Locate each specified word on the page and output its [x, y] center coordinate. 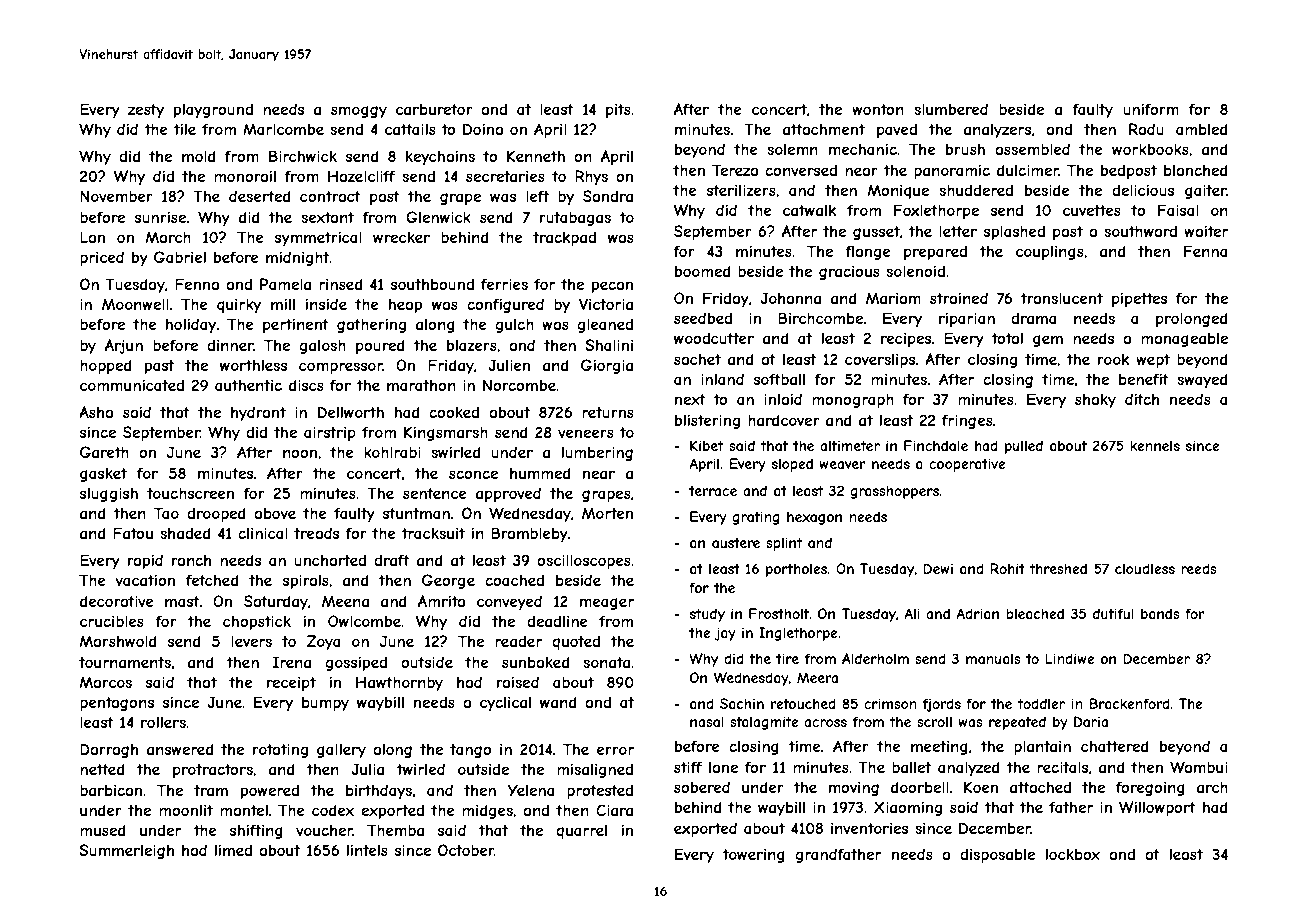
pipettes [1139, 299]
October [466, 850]
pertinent [296, 325]
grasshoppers [894, 492]
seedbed [703, 318]
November [116, 196]
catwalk [809, 210]
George [448, 581]
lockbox [1073, 854]
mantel [244, 810]
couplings [1050, 252]
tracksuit [433, 533]
